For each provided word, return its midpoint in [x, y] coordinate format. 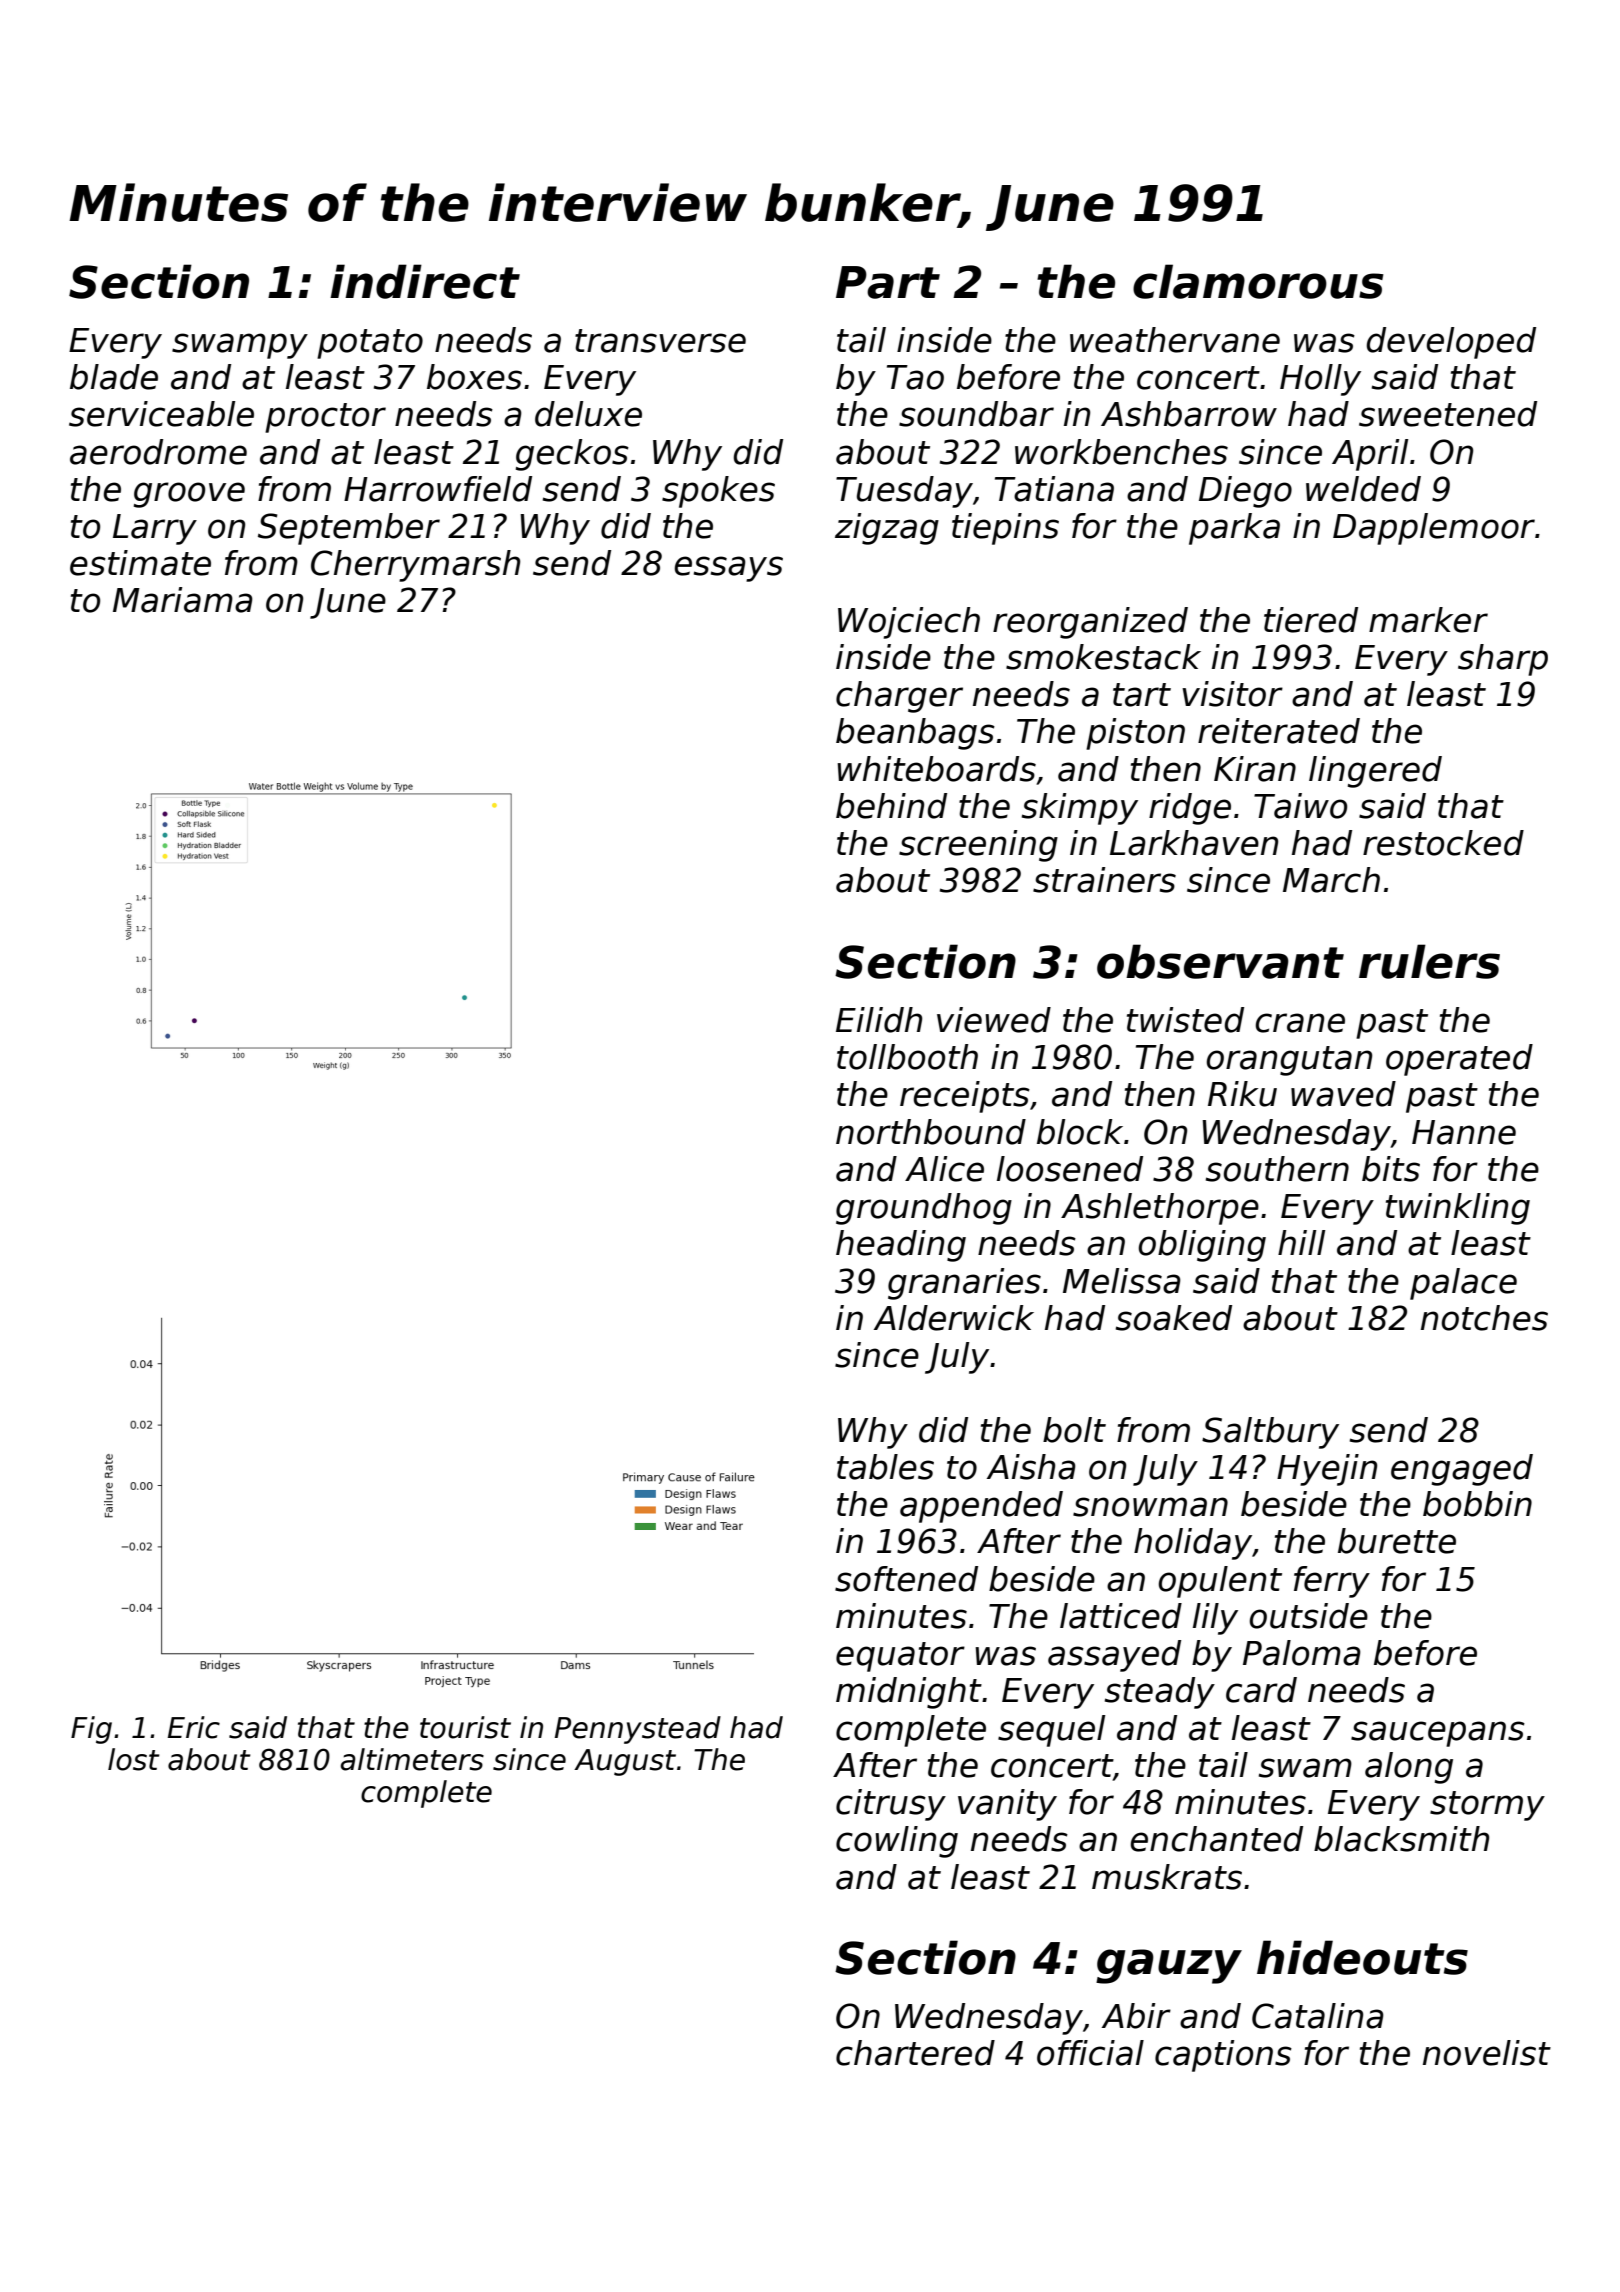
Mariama [183, 600]
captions [1223, 2056]
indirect [425, 281]
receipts [965, 1097]
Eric [194, 1727]
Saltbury [1270, 1433]
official [1090, 2053]
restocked [1443, 843]
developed [1451, 343]
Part [888, 282]
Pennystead [638, 1730]
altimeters [412, 1759]
